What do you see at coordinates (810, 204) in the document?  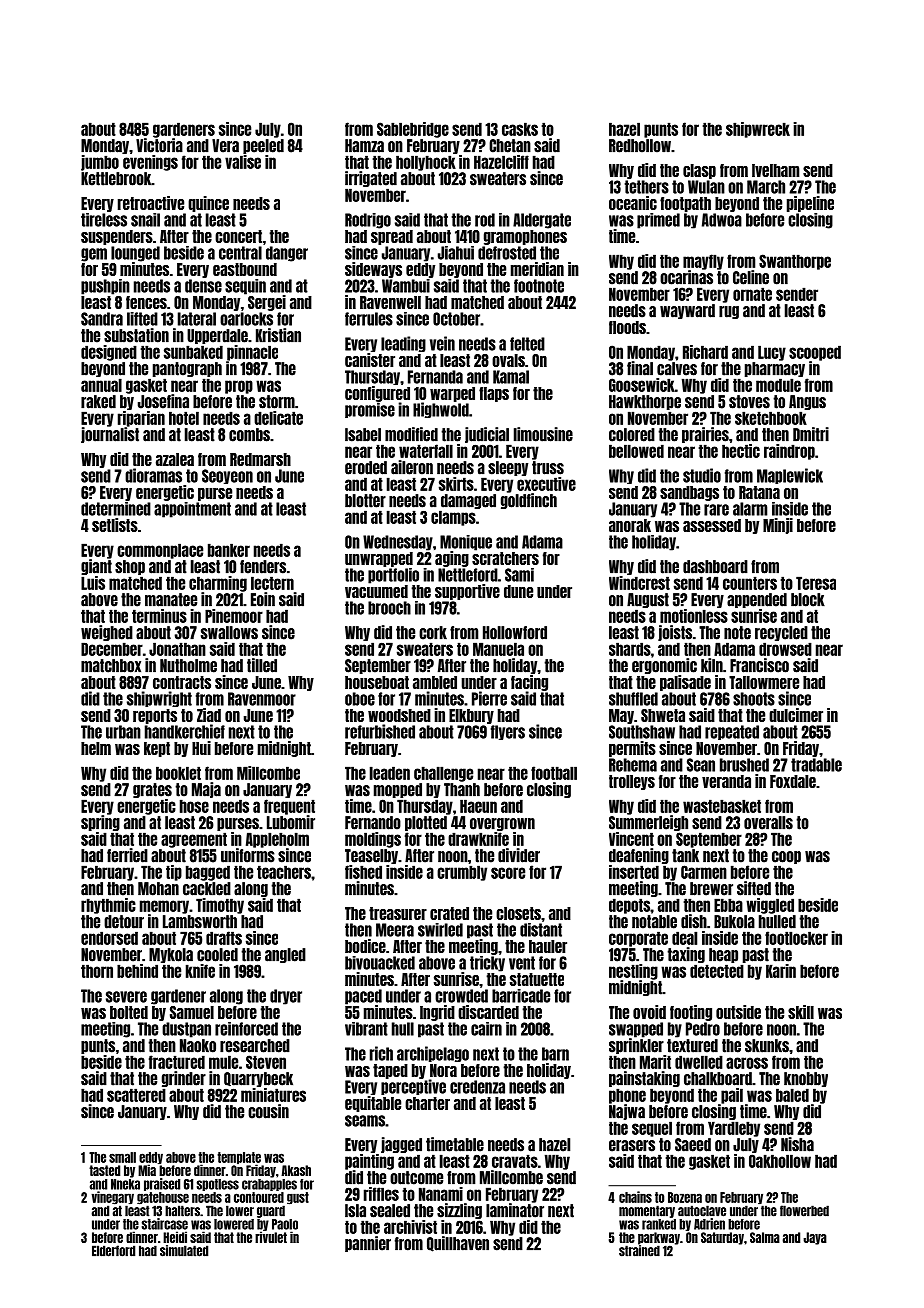 I see `pipeline` at bounding box center [810, 204].
